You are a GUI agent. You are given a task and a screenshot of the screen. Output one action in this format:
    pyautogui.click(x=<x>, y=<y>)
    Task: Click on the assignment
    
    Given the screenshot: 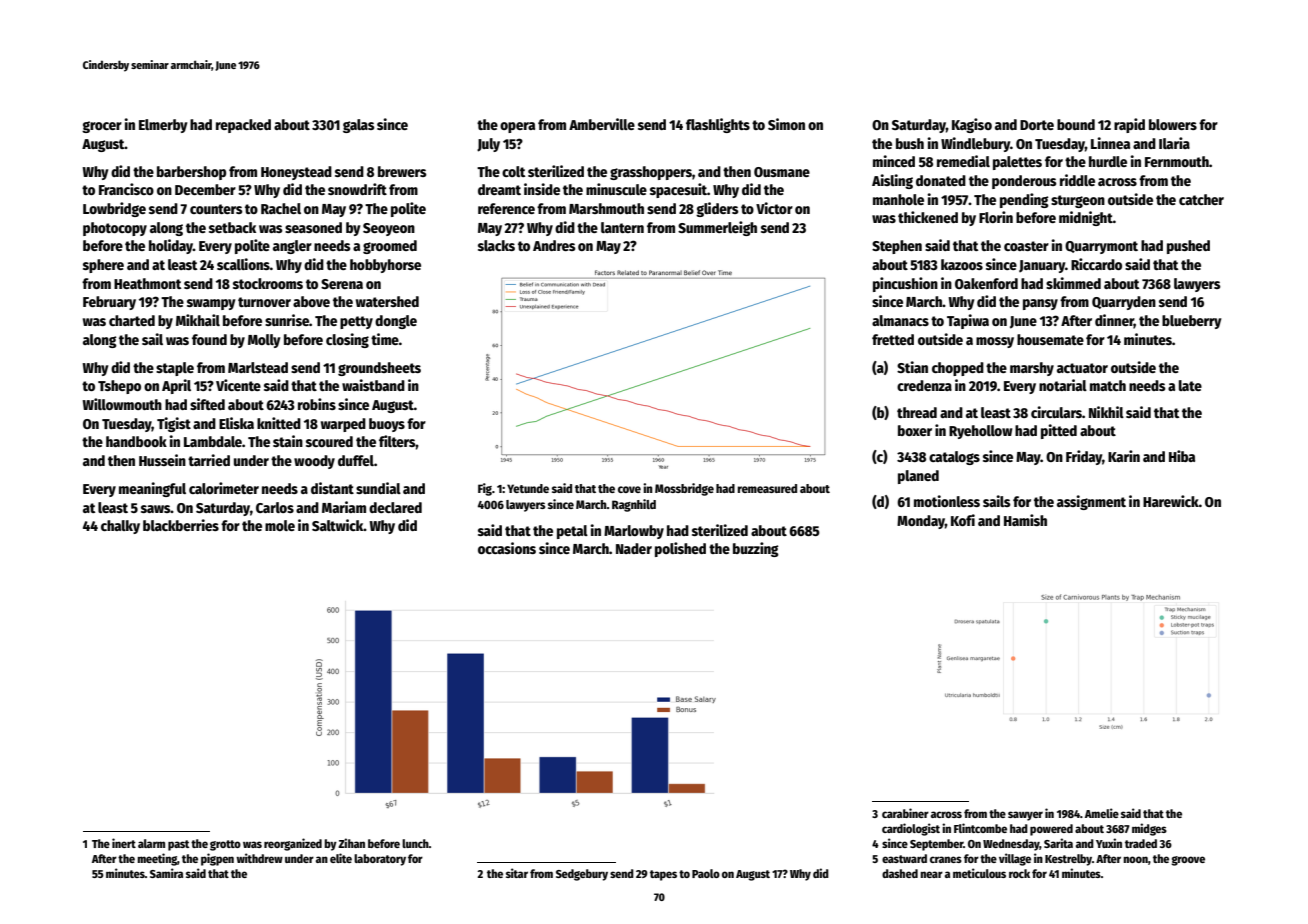 What is the action you would take?
    pyautogui.click(x=1091, y=502)
